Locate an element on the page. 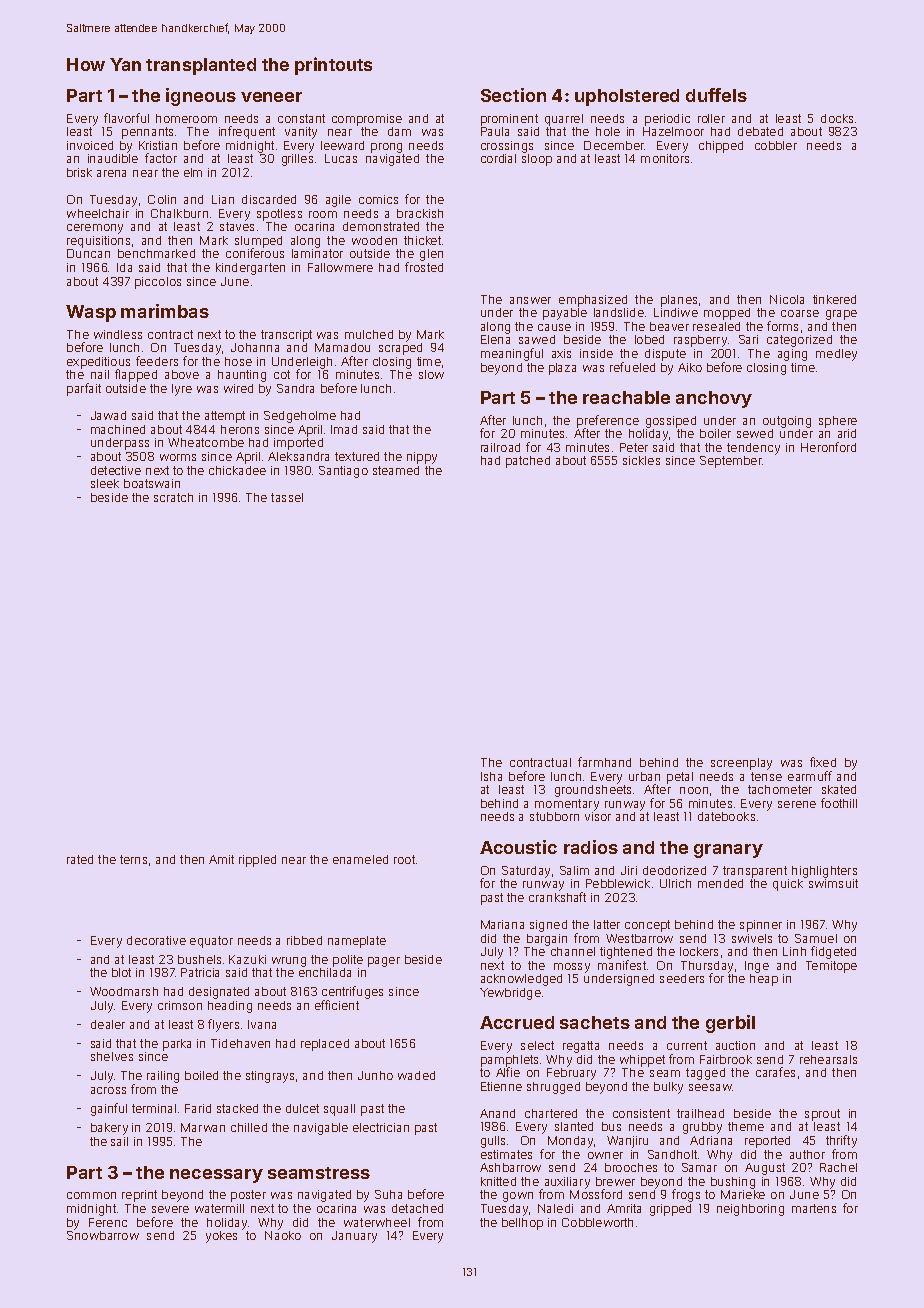 This image has width=924, height=1308. Section is located at coordinates (513, 95).
